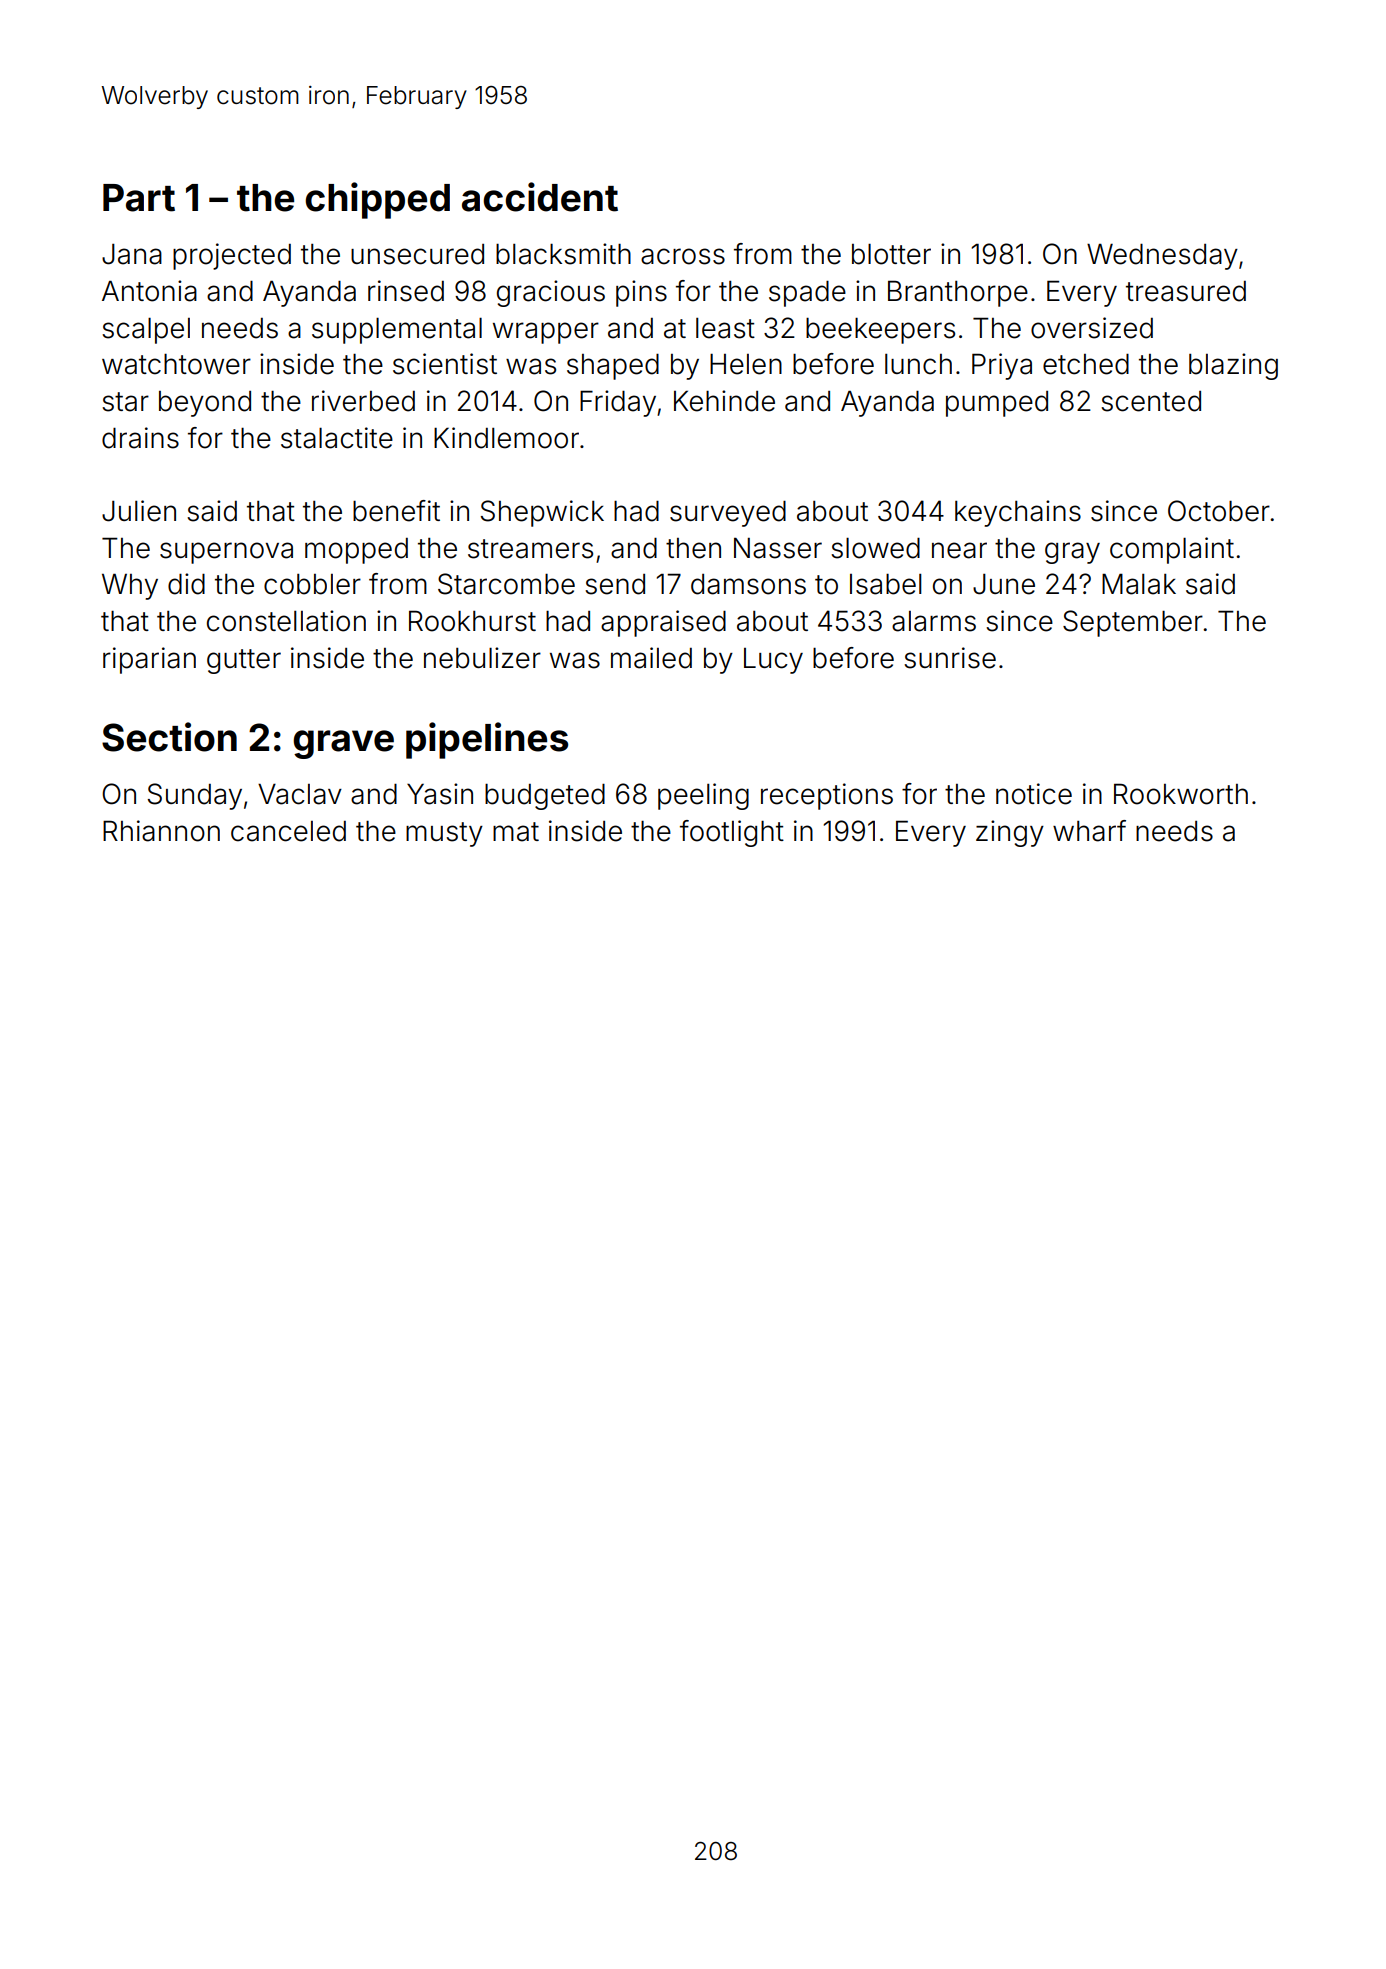 This document has height=1969, width=1386. What do you see at coordinates (139, 198) in the document?
I see `Part` at bounding box center [139, 198].
